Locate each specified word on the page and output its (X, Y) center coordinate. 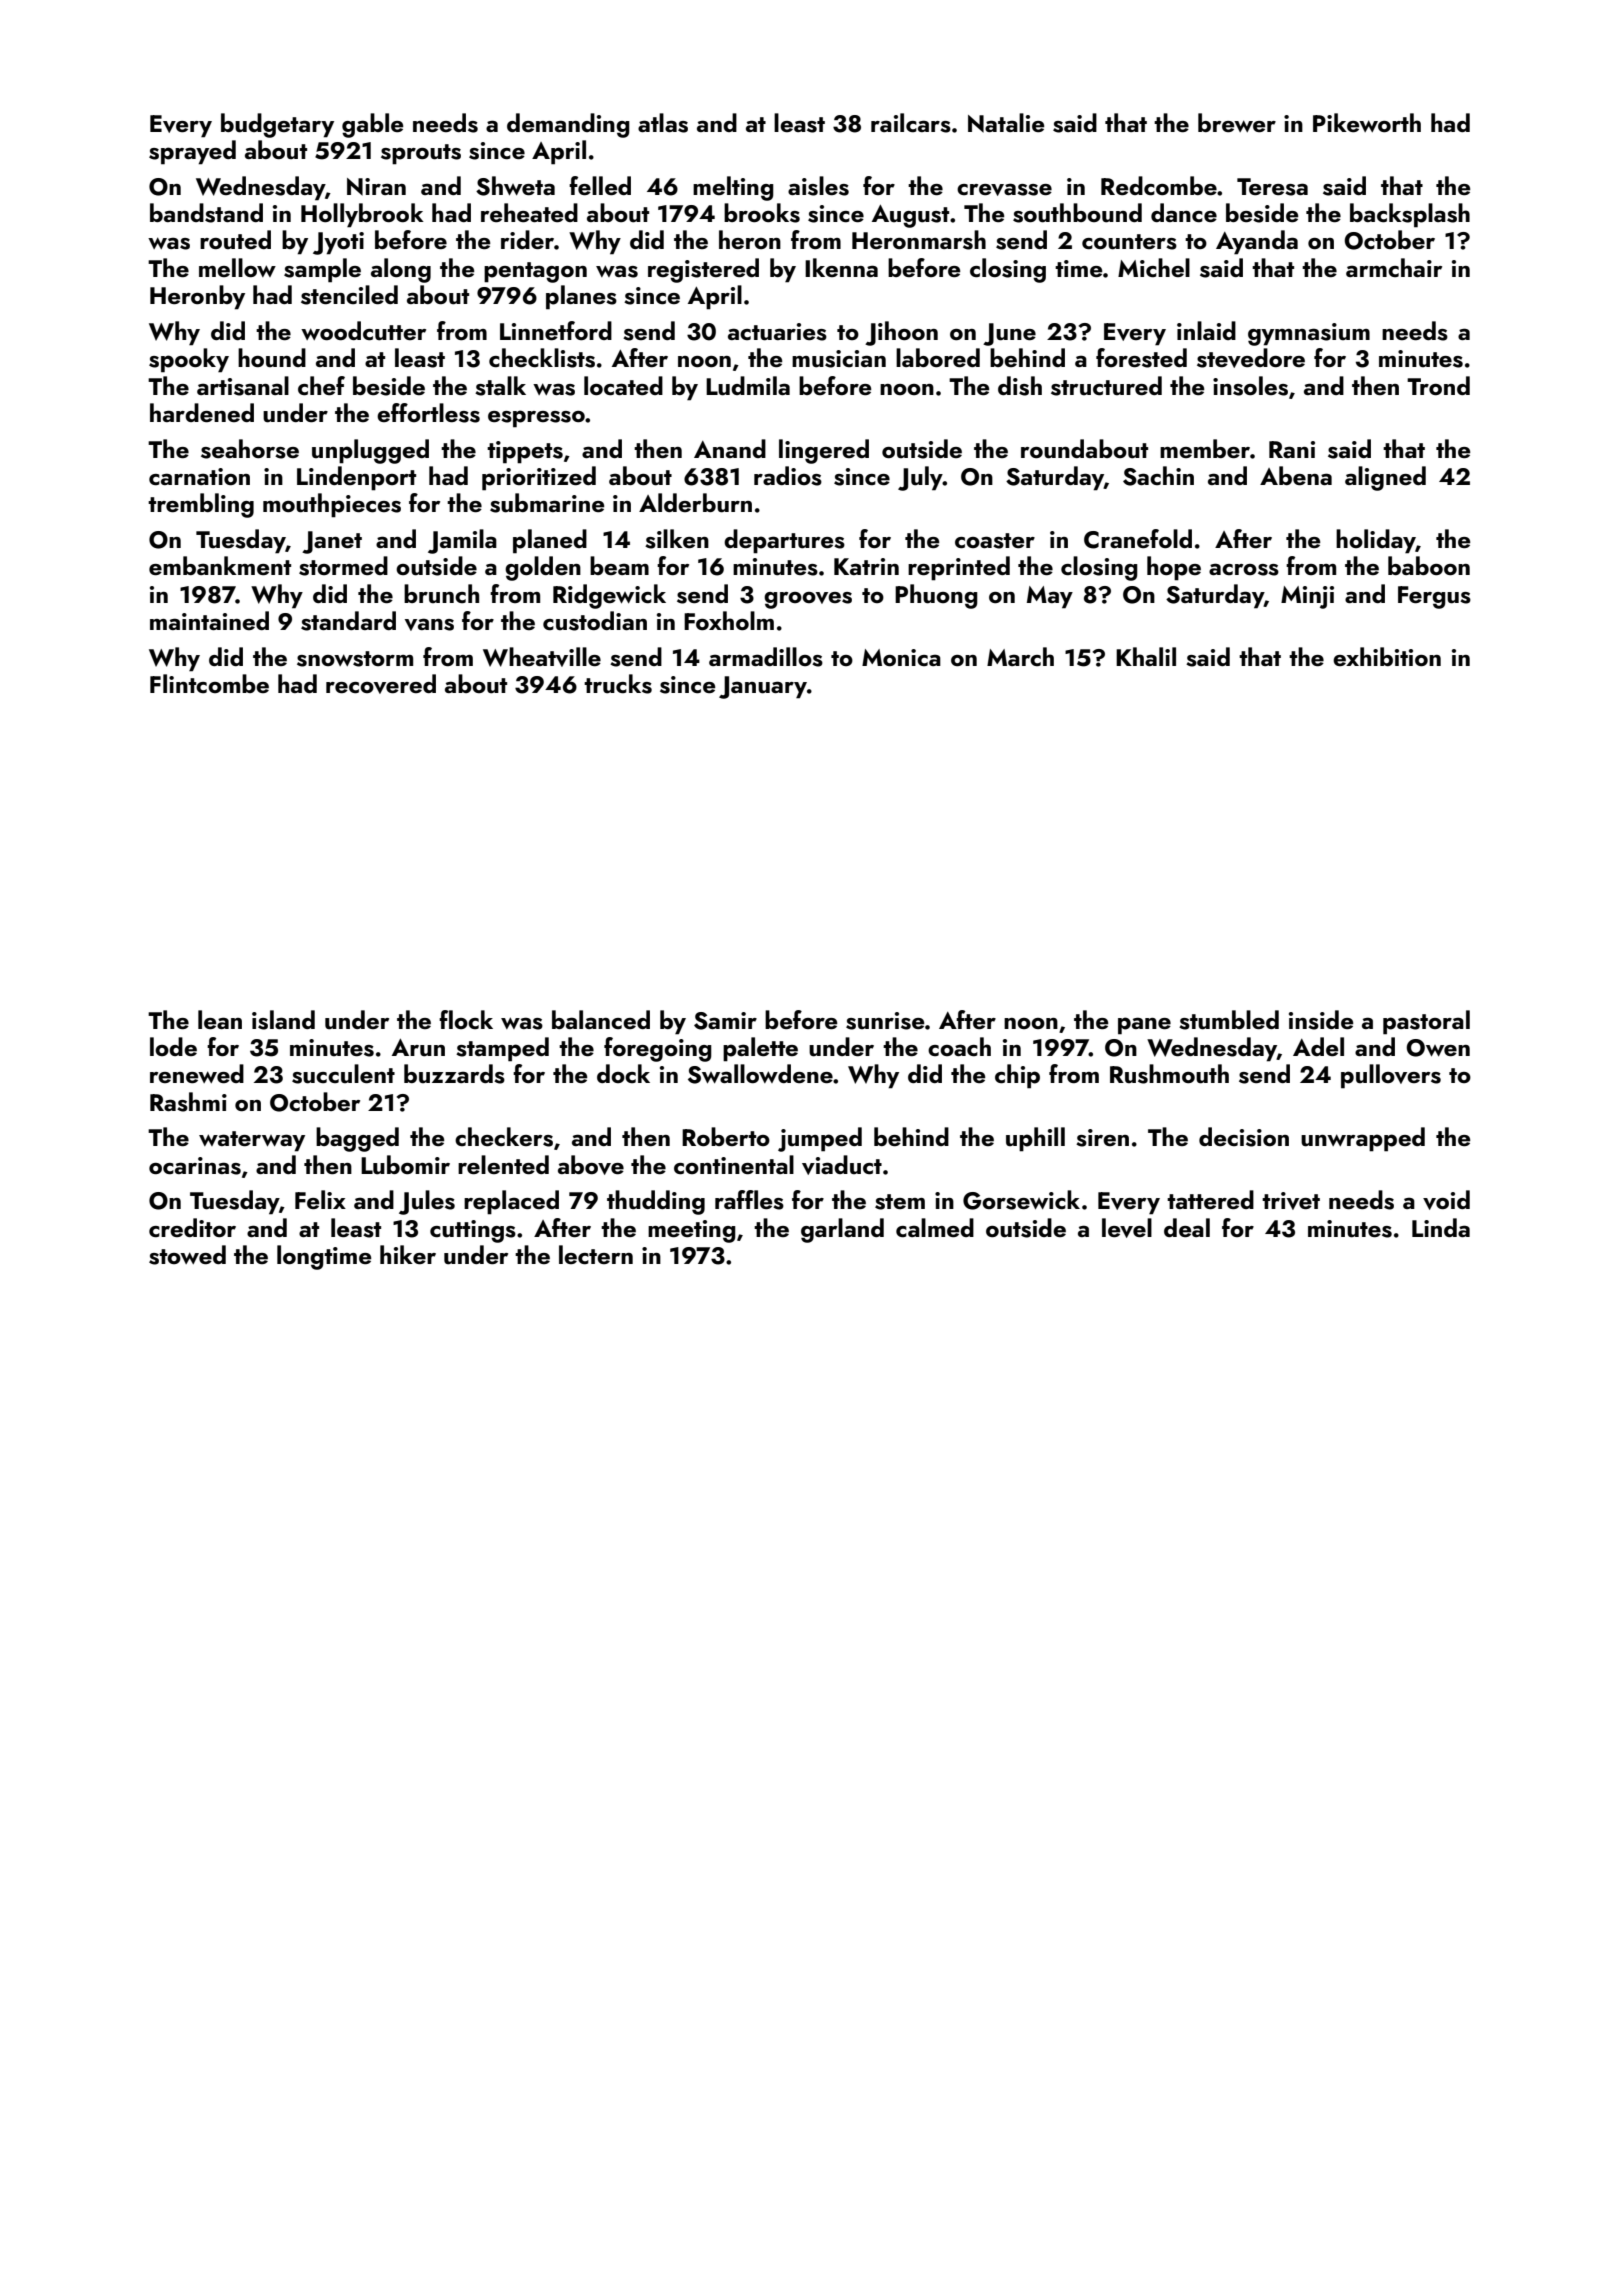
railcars (911, 123)
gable (372, 125)
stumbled (1229, 1020)
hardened (202, 412)
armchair (1394, 267)
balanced (601, 1019)
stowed (187, 1255)
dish (1020, 386)
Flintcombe (209, 683)
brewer (1237, 122)
